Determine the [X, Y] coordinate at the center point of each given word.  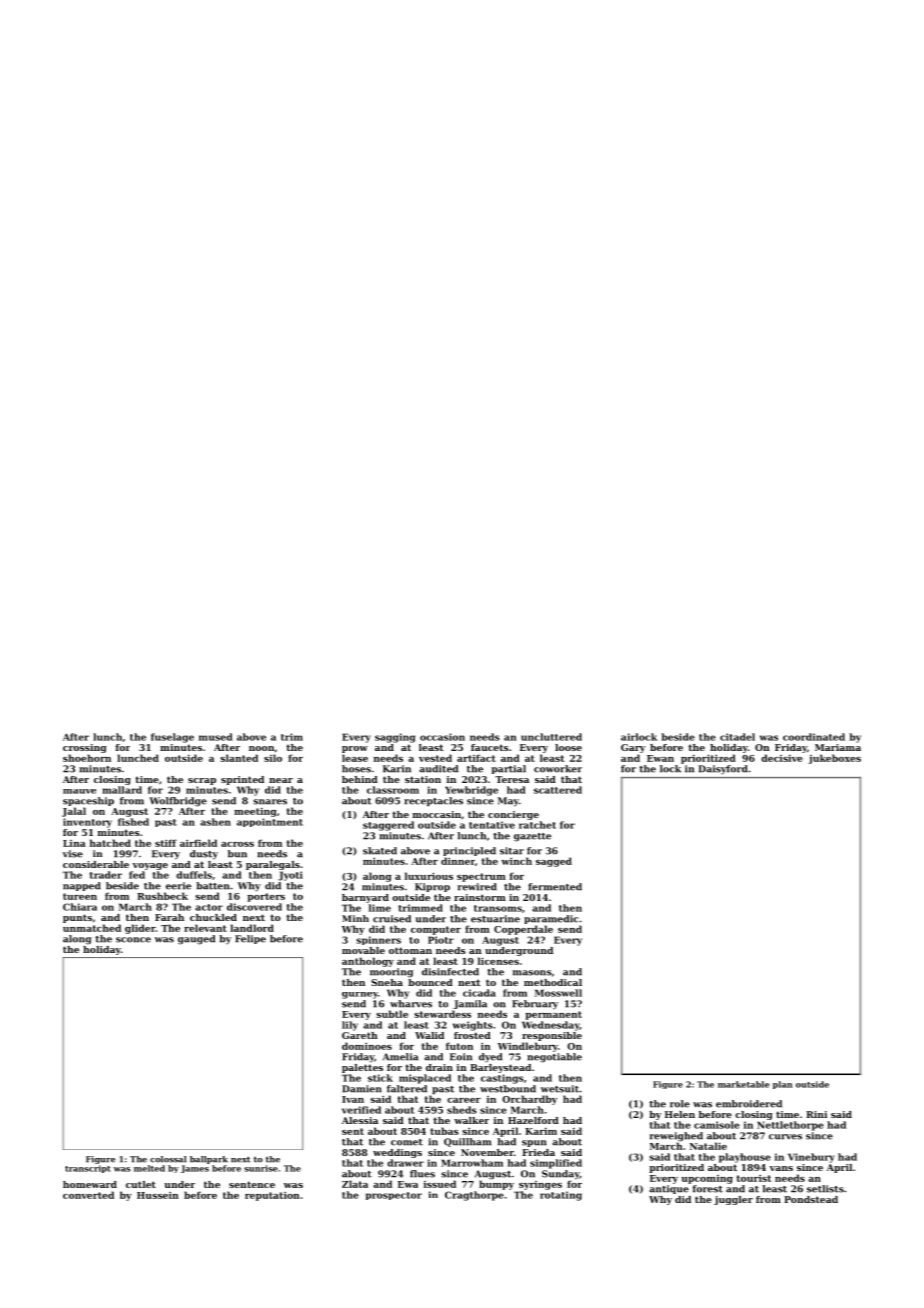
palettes [362, 1068]
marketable [743, 1084]
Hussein [158, 1195]
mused [216, 737]
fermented [555, 887]
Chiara [80, 907]
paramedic [551, 919]
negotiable [554, 1058]
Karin [397, 769]
